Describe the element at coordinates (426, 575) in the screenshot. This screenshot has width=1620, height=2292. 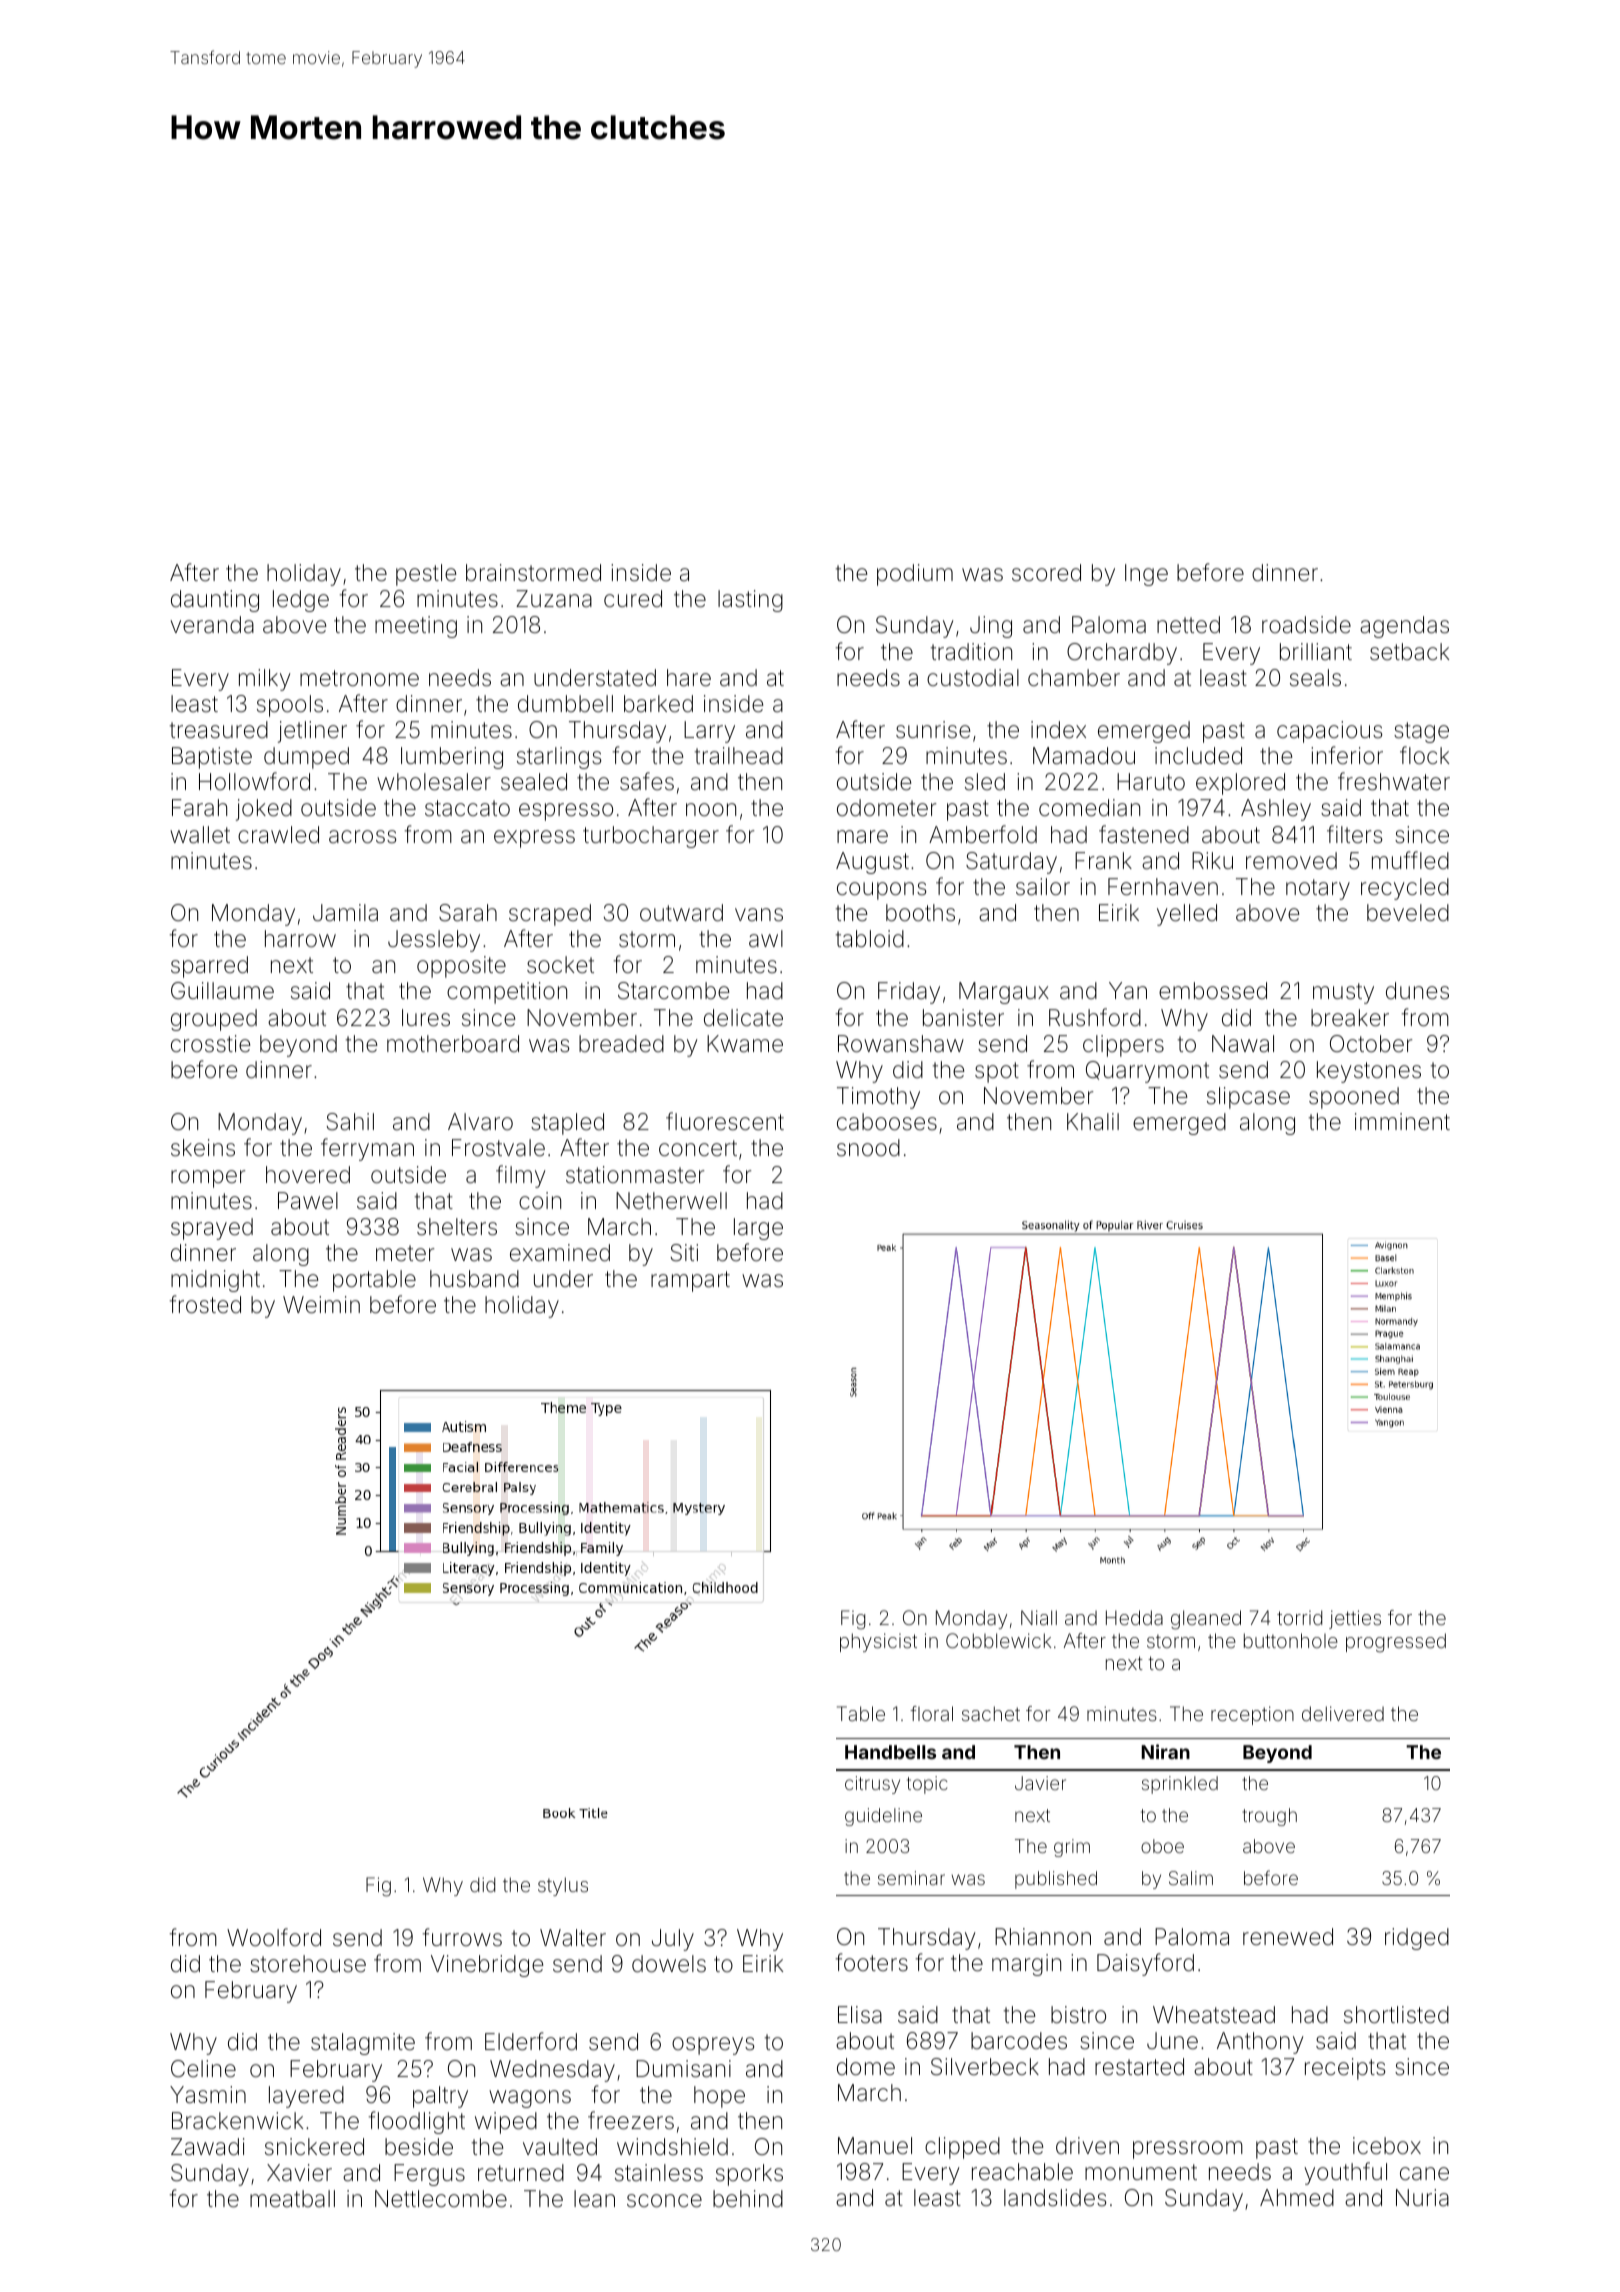
I see `pestle` at that location.
